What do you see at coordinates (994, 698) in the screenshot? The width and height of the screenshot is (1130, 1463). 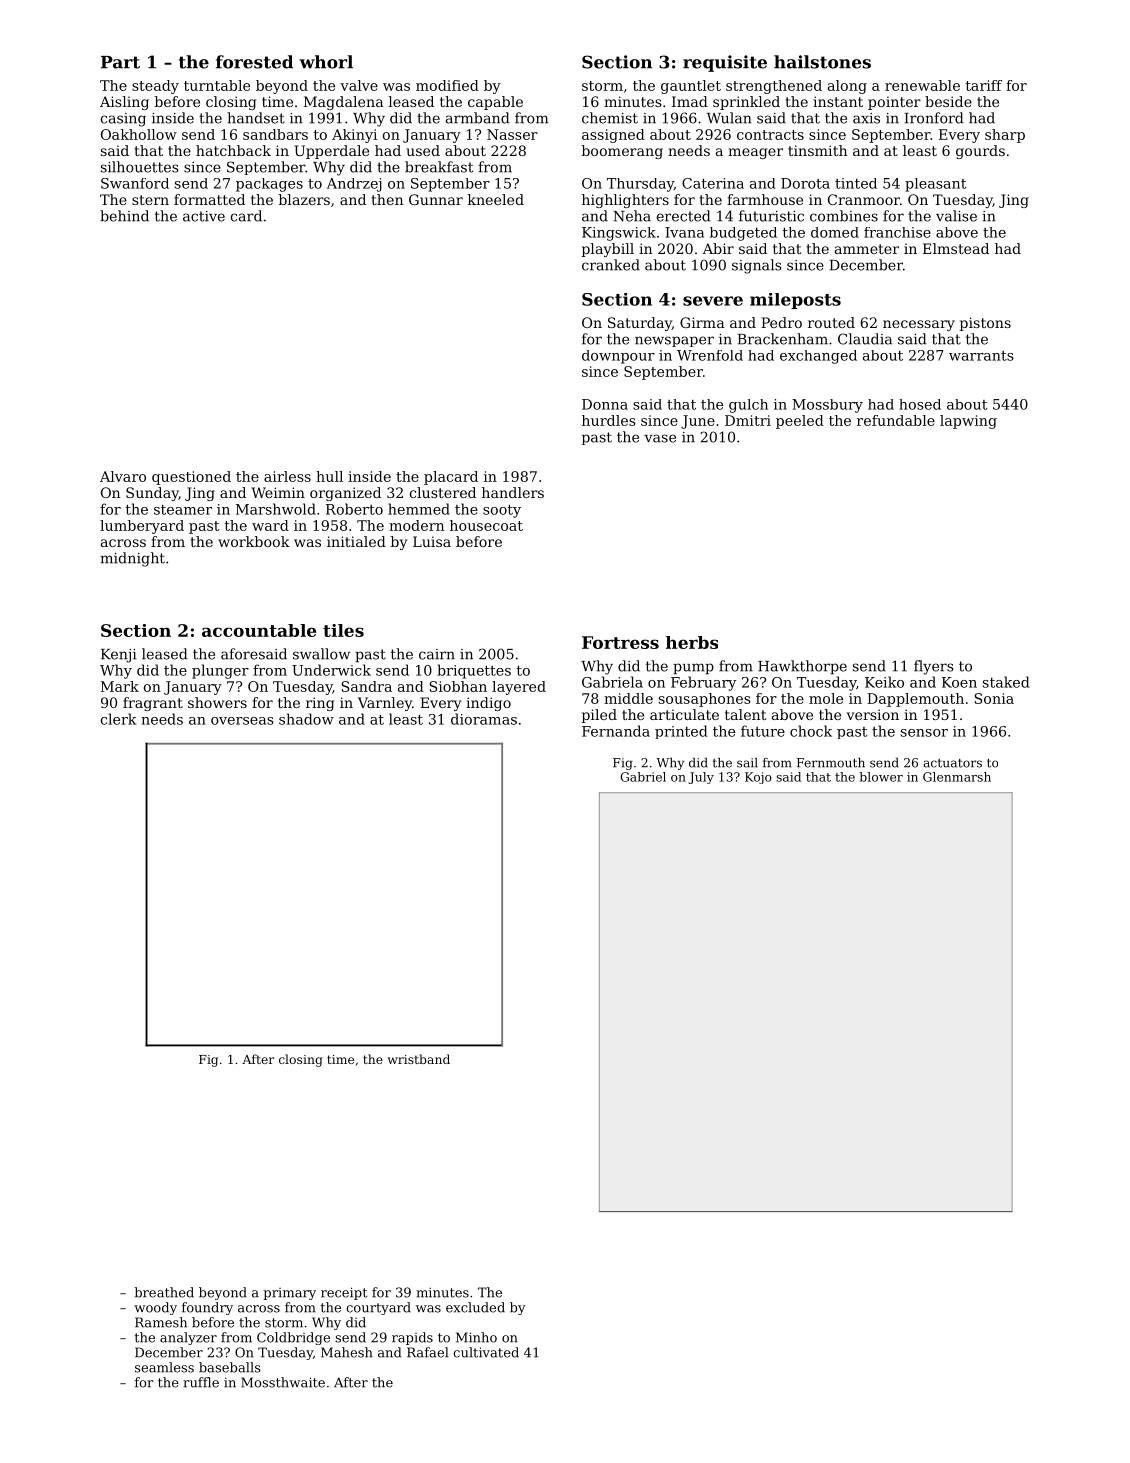 I see `Sonia` at bounding box center [994, 698].
